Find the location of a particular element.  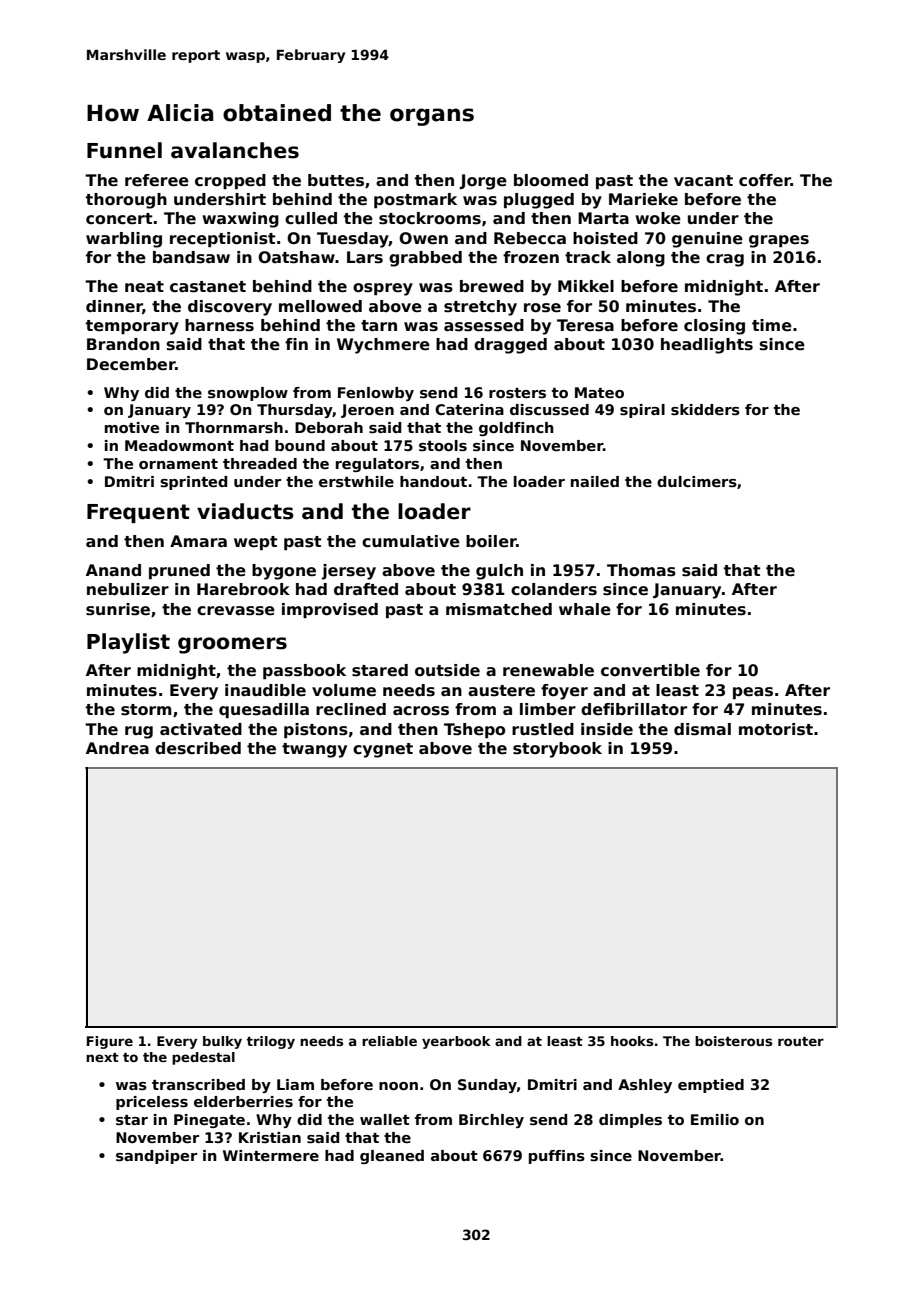

storybook is located at coordinates (557, 750).
